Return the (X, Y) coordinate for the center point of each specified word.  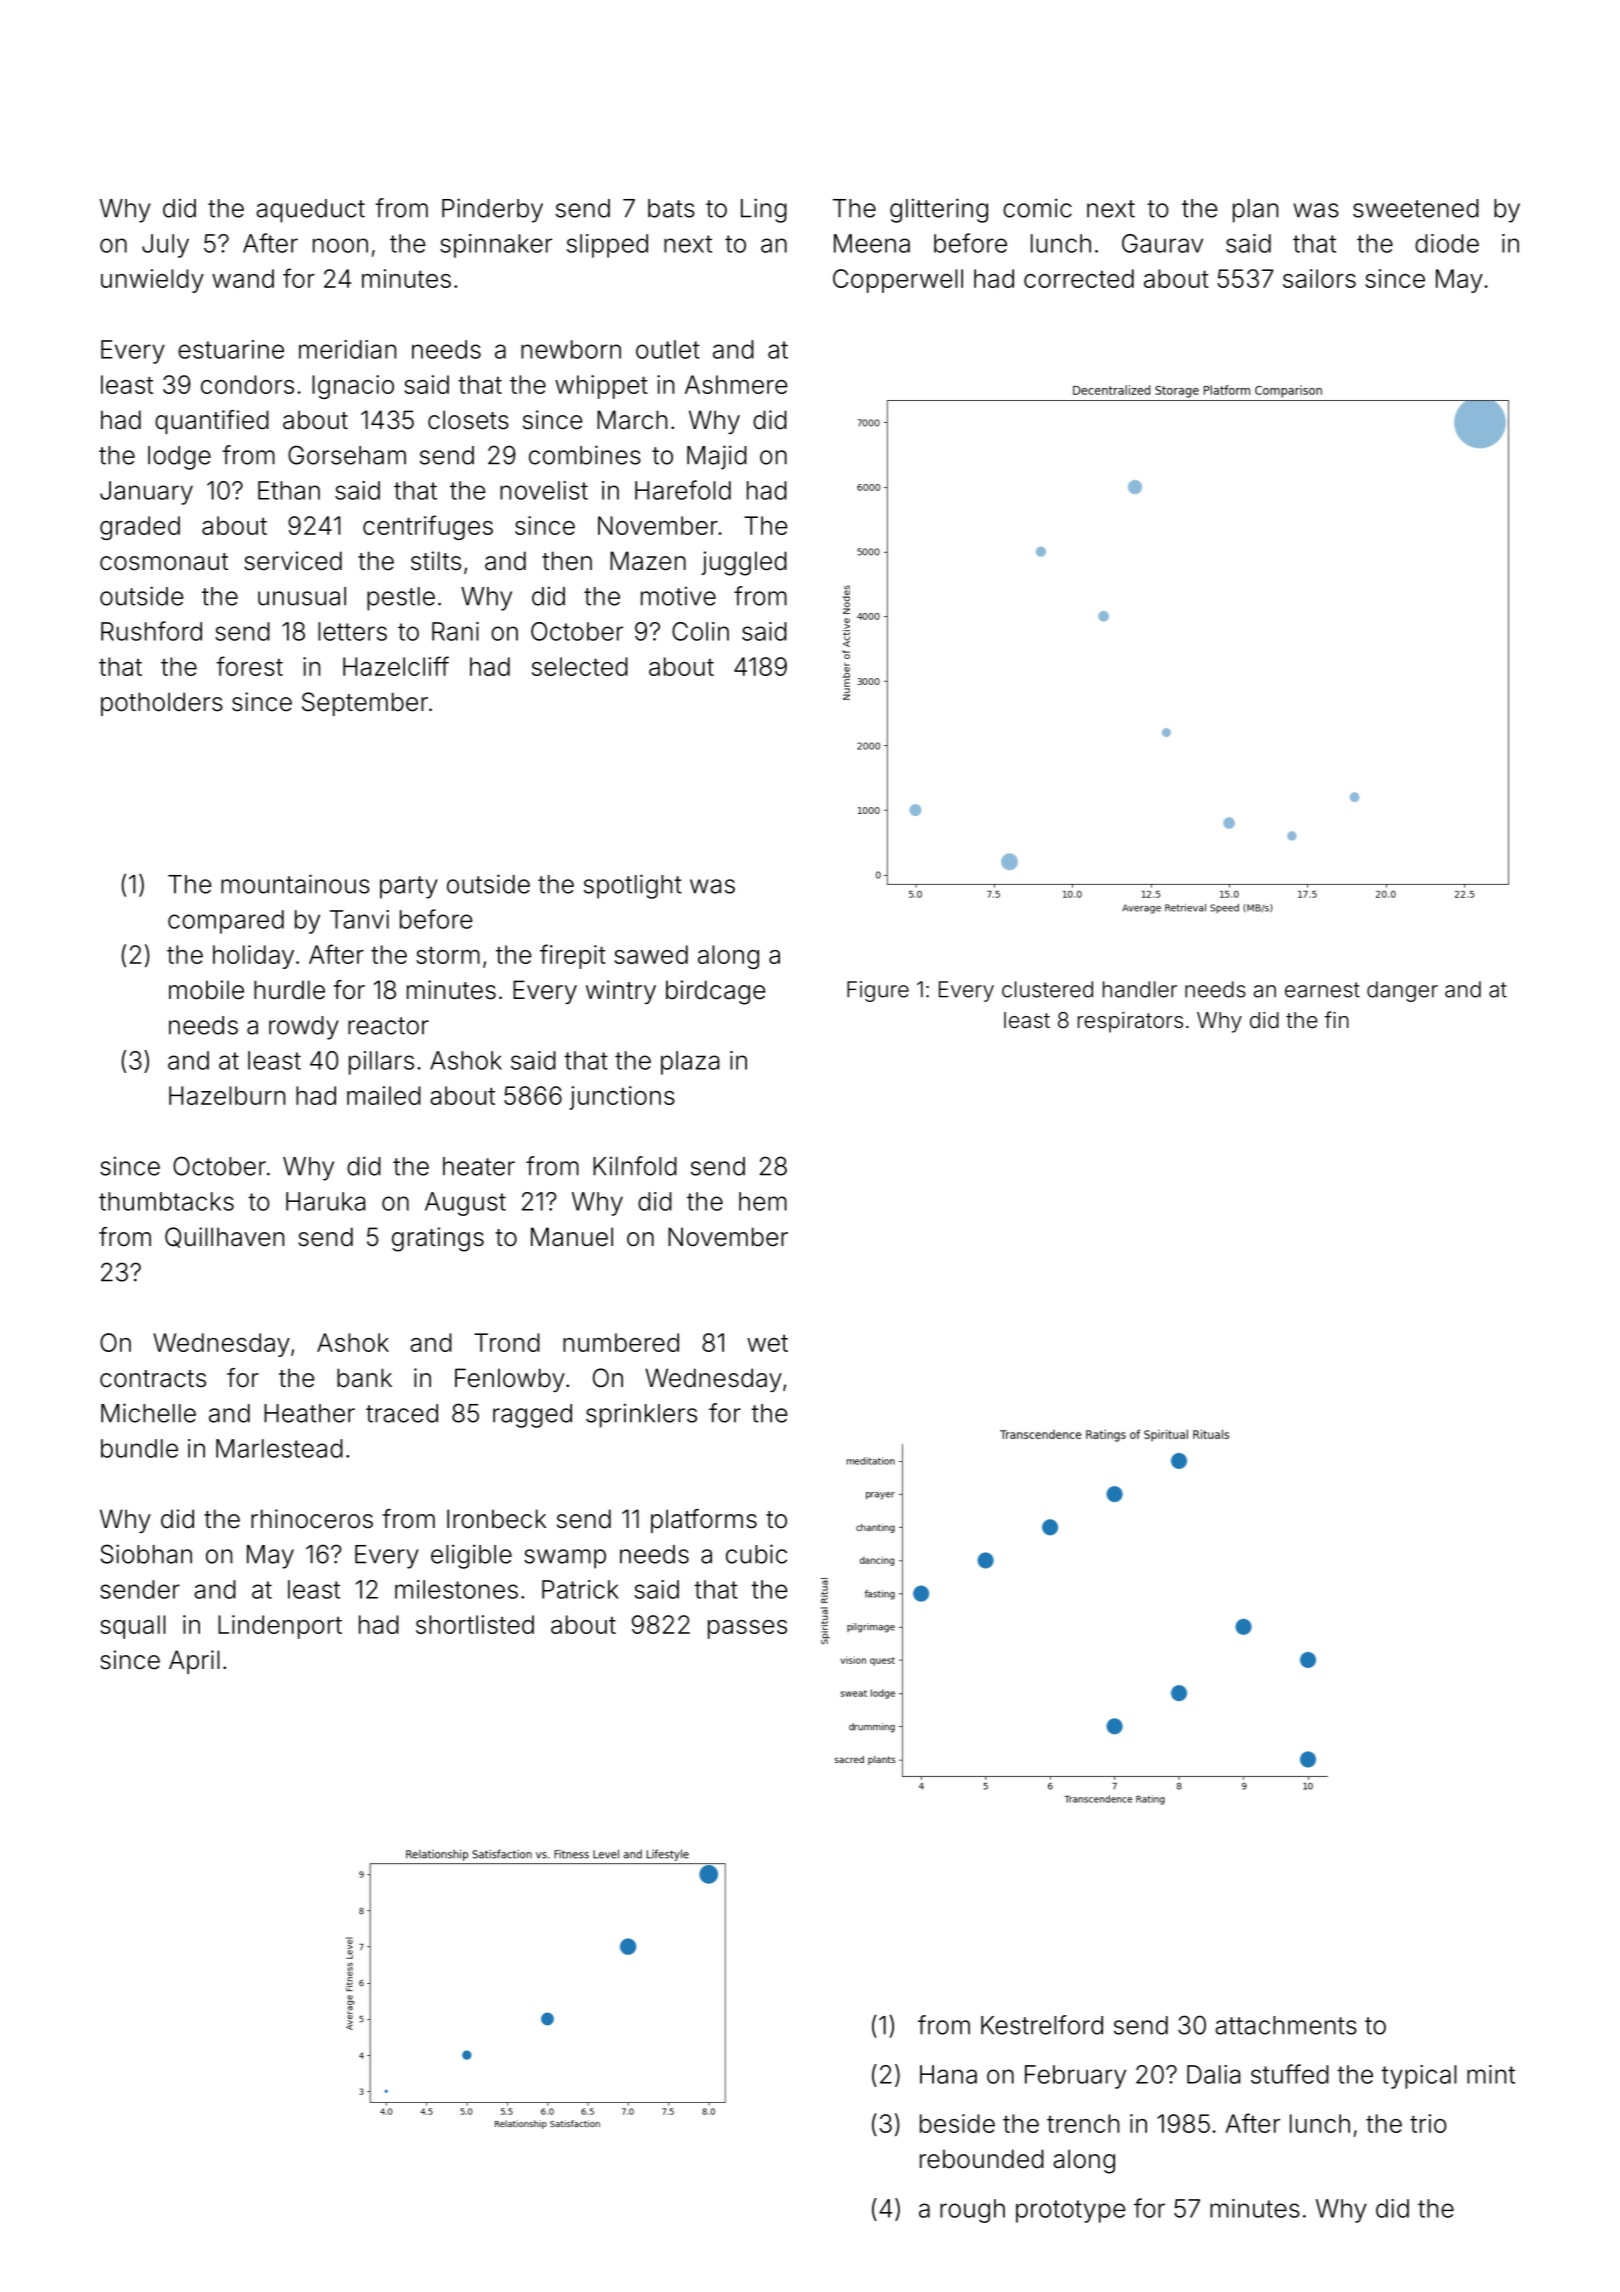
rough (972, 2211)
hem (763, 1201)
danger (1402, 991)
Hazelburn (227, 1095)
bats (671, 208)
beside (957, 2123)
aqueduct (310, 211)
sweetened (1416, 208)
